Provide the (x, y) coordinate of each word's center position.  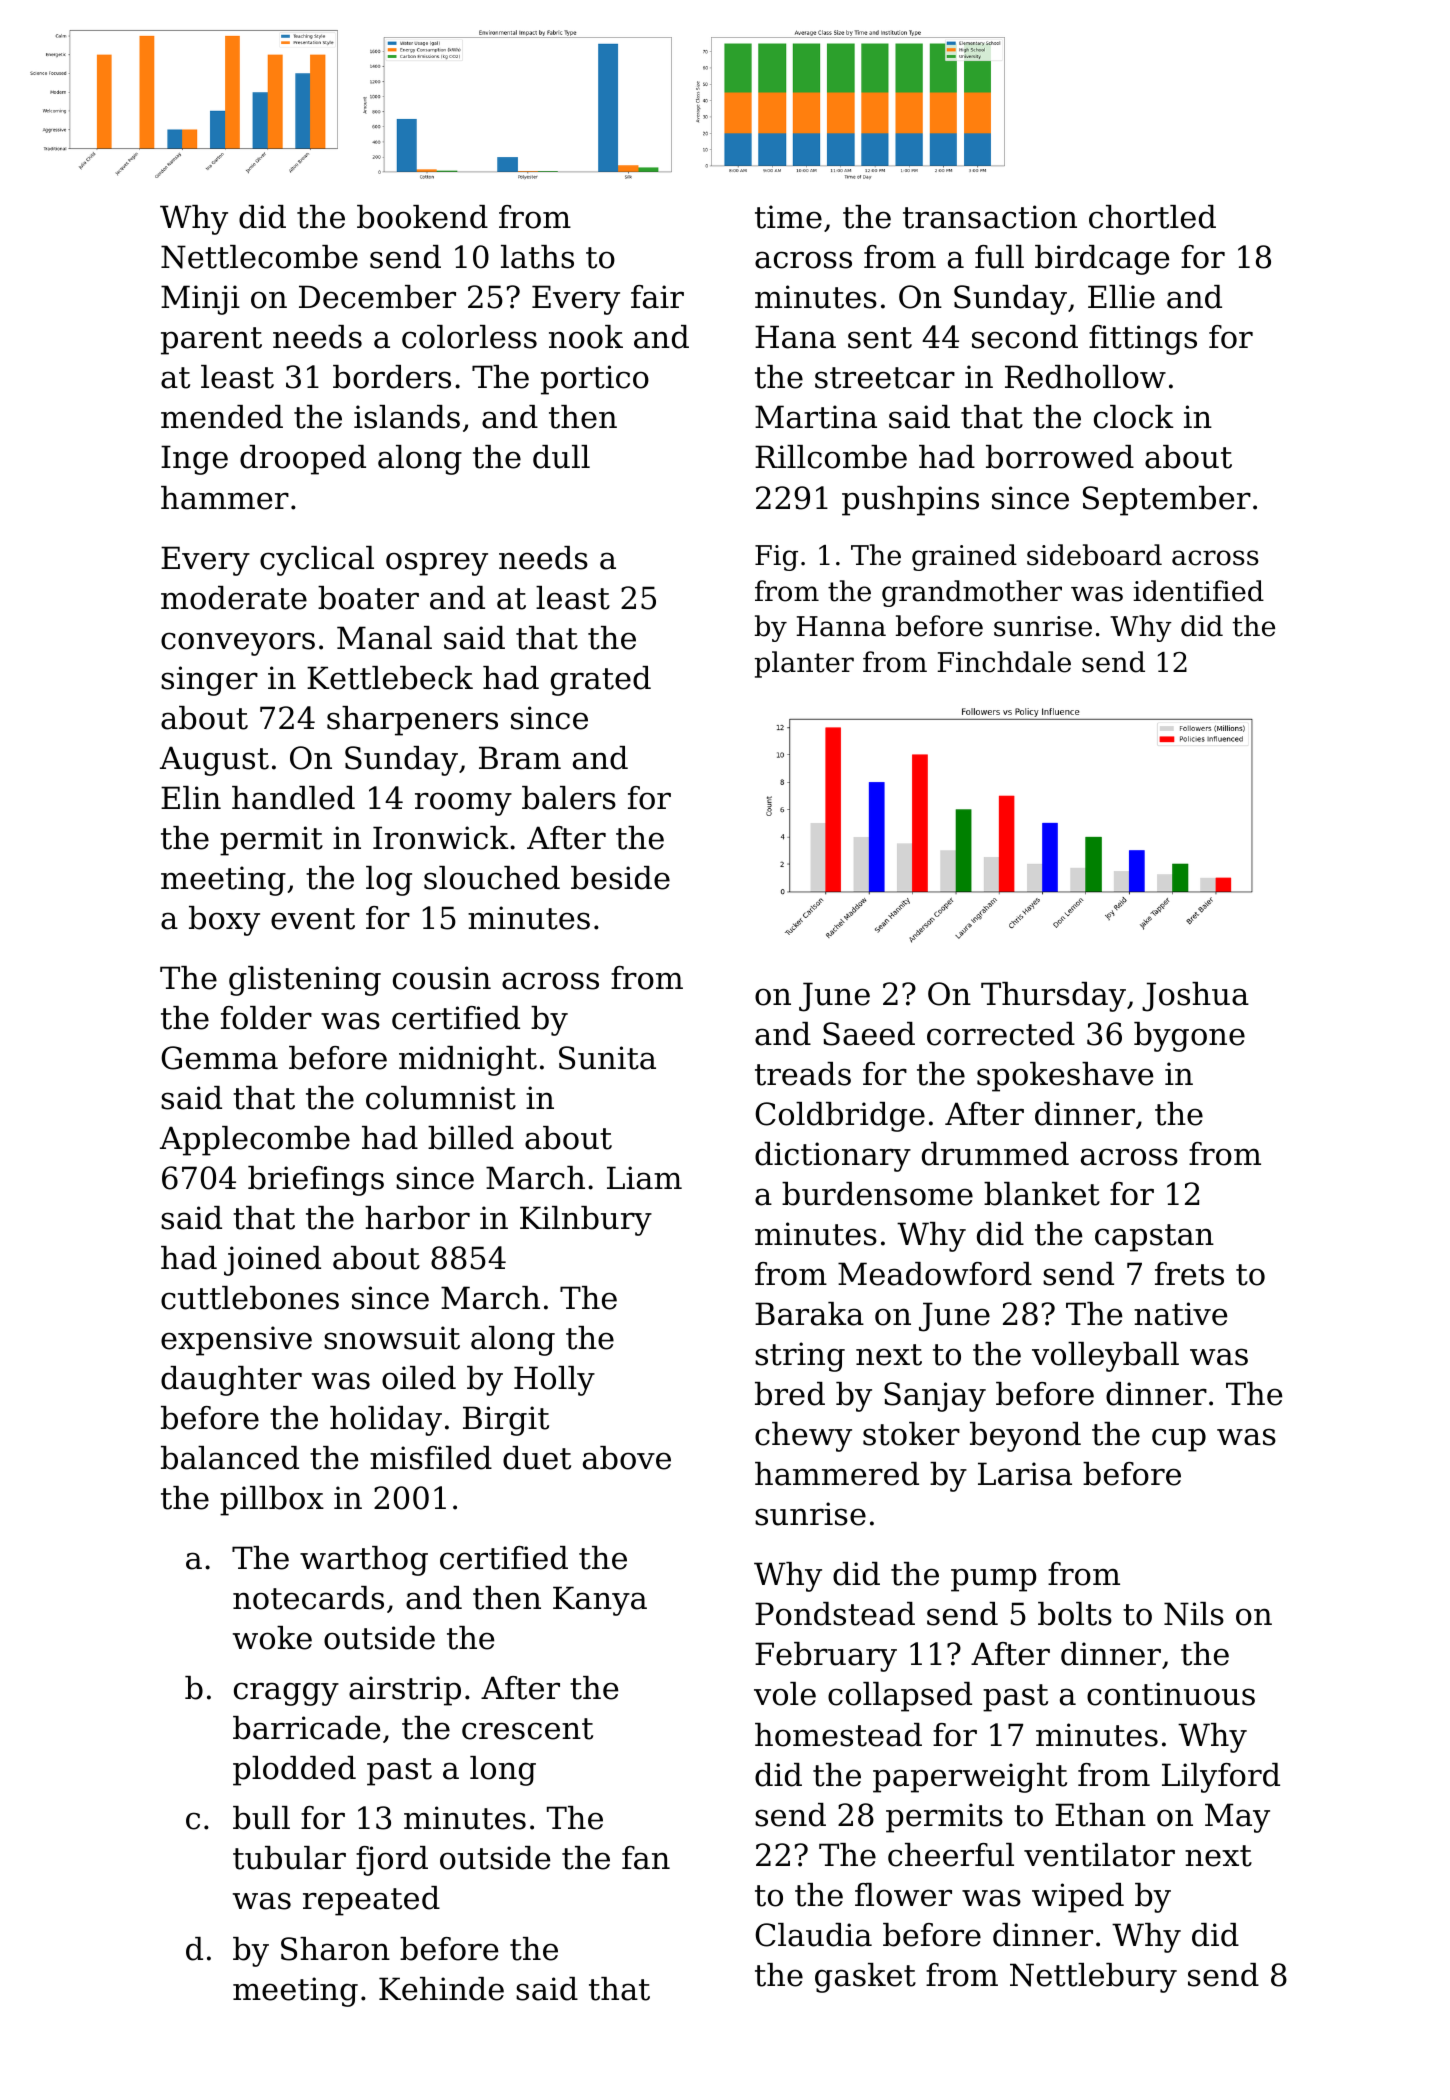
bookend (422, 217)
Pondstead (835, 1614)
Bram (520, 758)
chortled (1152, 217)
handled (293, 798)
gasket (865, 1978)
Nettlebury (1093, 1978)
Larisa (1025, 1474)
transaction (990, 217)
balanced (230, 1458)
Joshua (1195, 997)
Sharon (335, 1949)
